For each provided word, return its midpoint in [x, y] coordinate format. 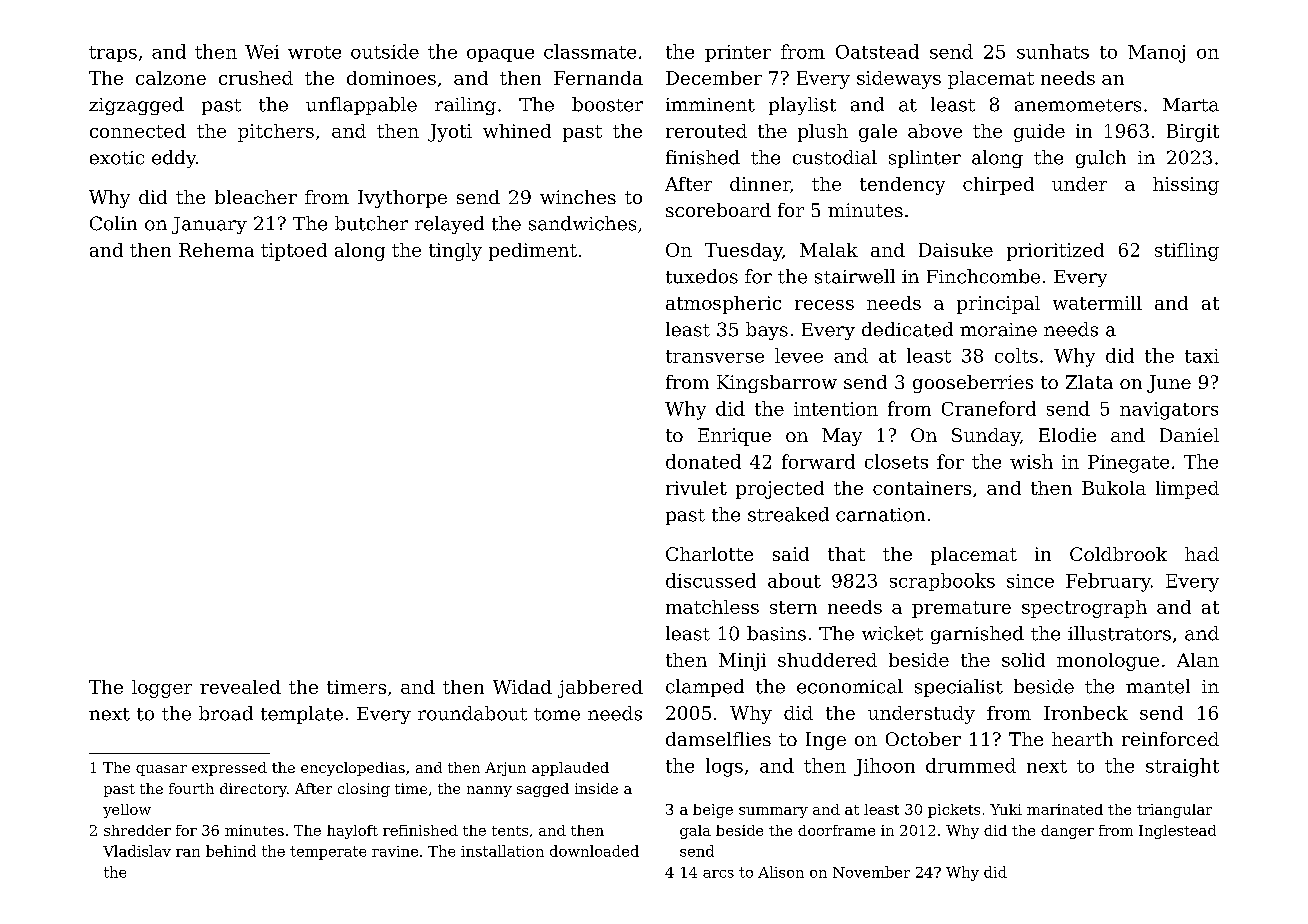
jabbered [600, 689]
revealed [240, 687]
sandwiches [582, 223]
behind [231, 851]
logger [162, 689]
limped [1187, 490]
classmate [590, 51]
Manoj [1156, 54]
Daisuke [956, 250]
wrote [314, 52]
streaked [788, 514]
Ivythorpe [402, 199]
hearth [1082, 739]
